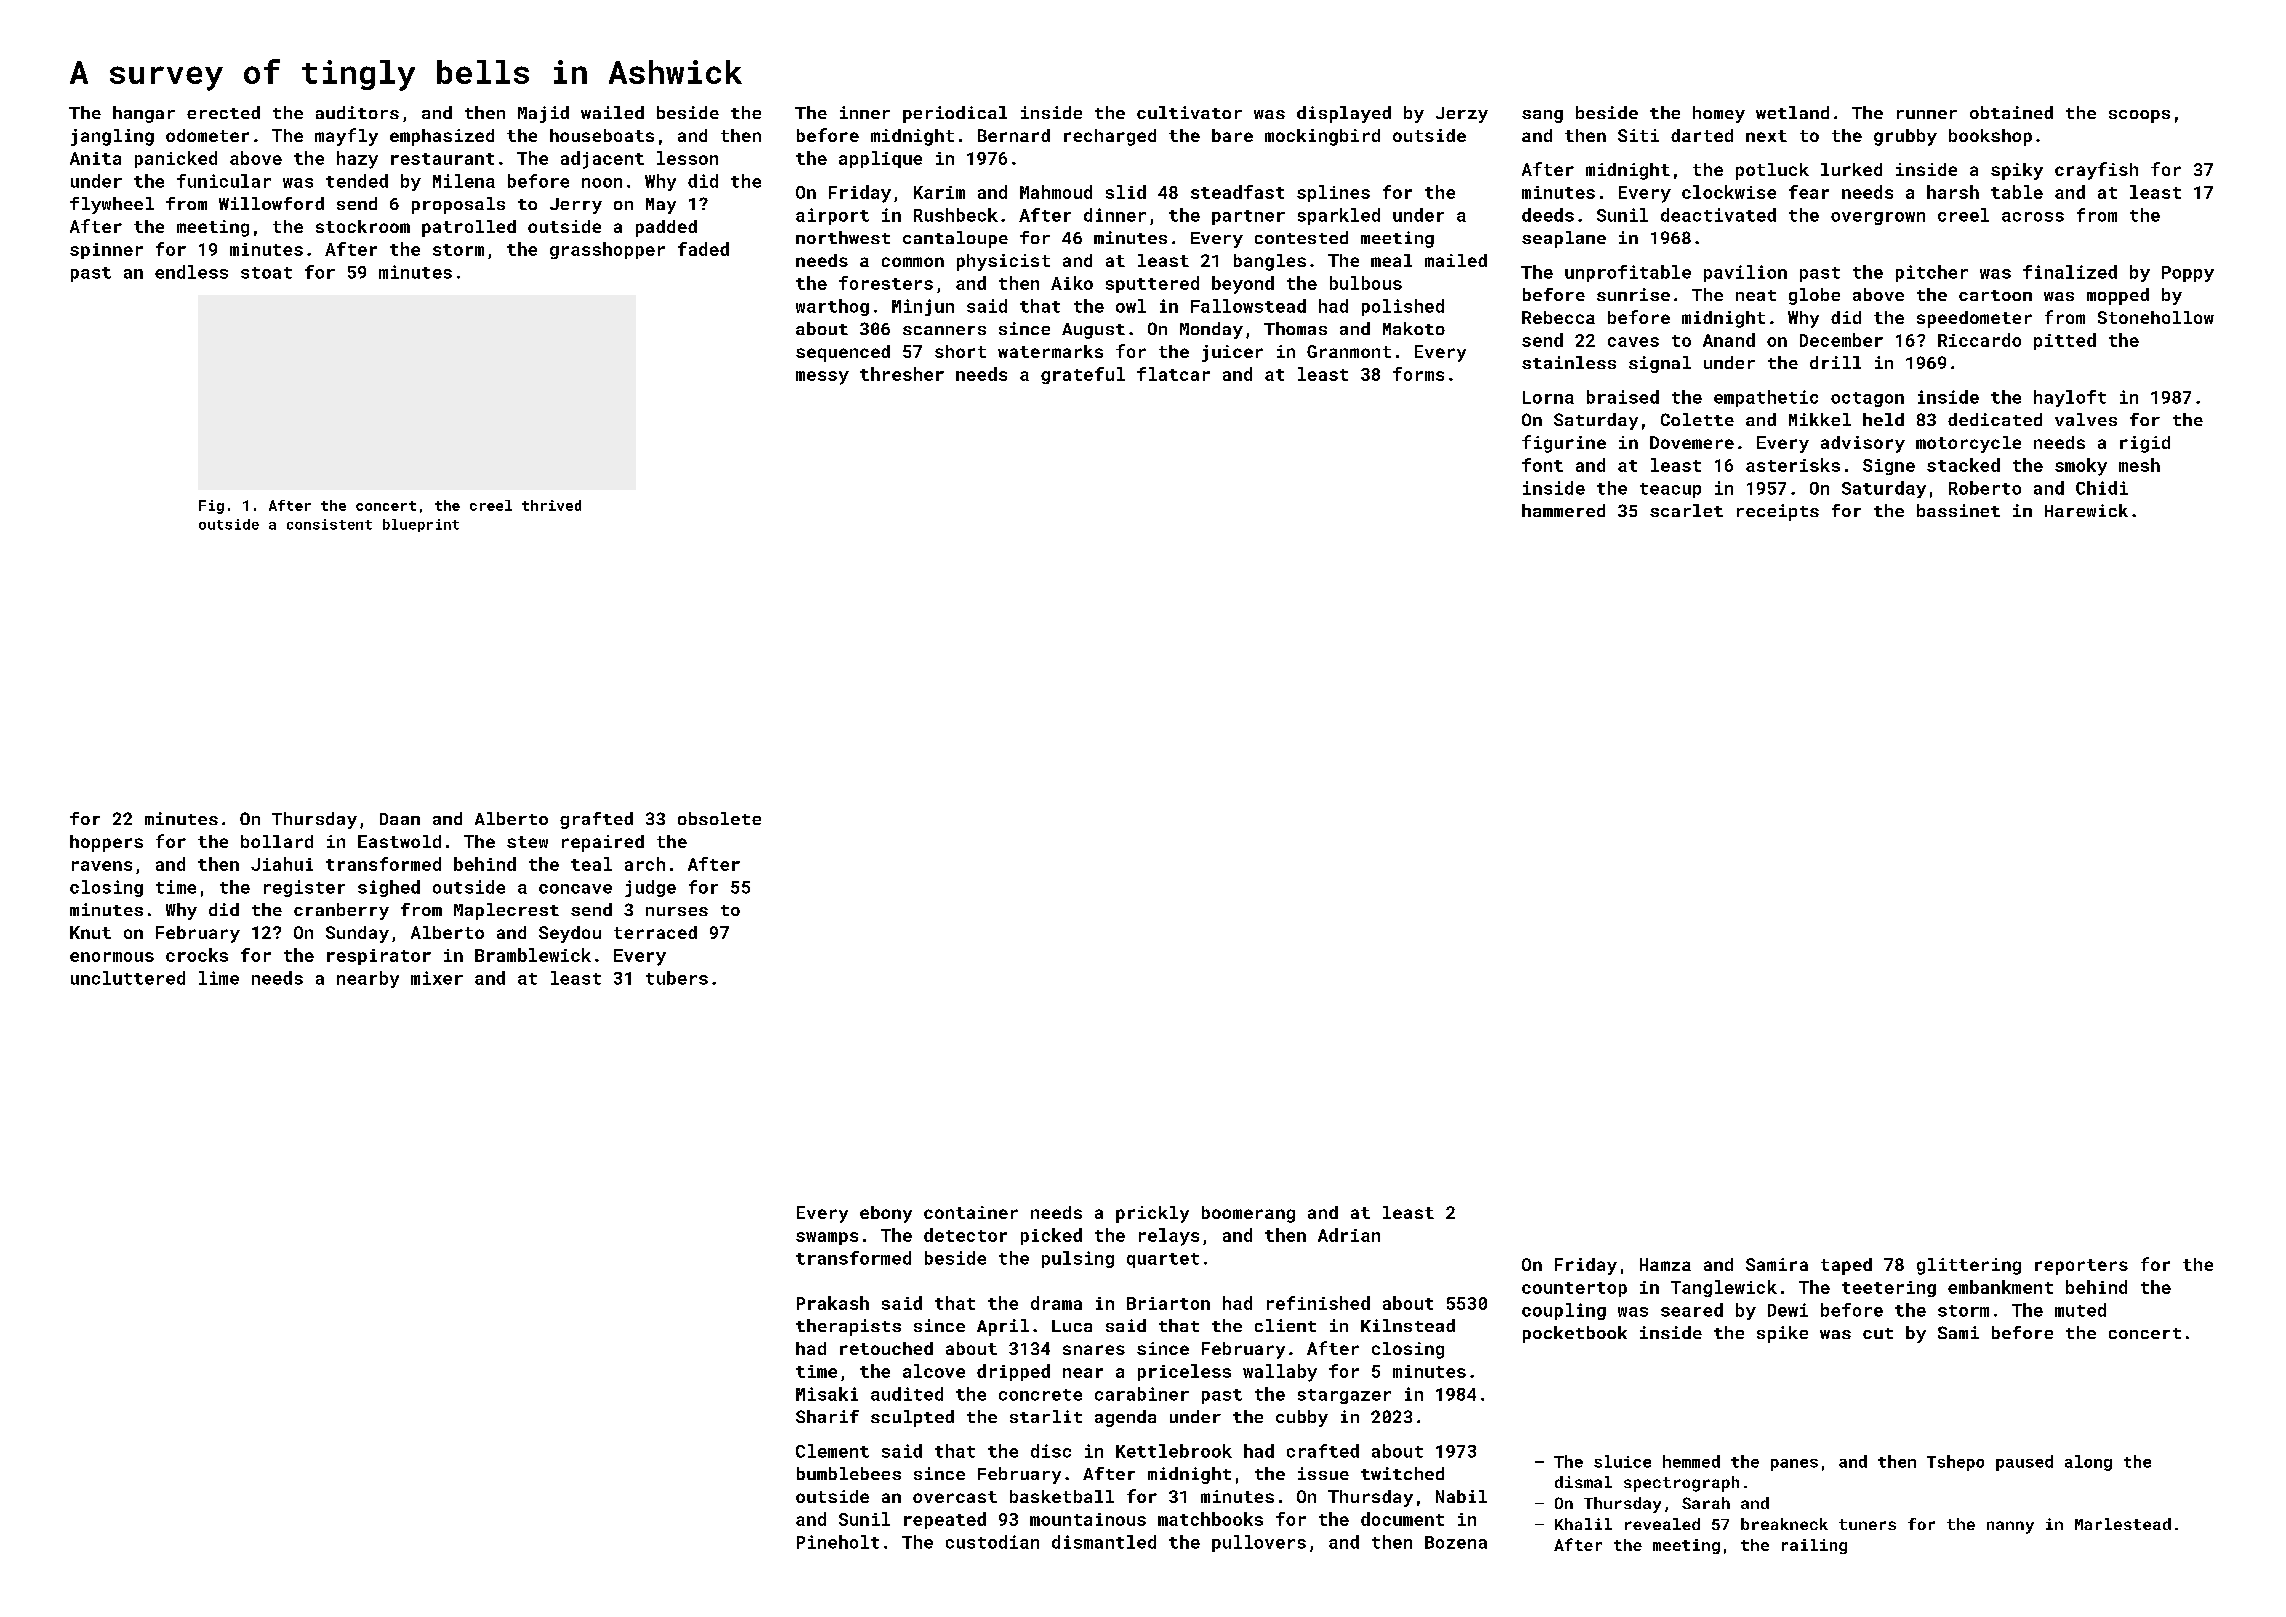 The width and height of the image is (2286, 1617). I want to click on valves, so click(2086, 419).
